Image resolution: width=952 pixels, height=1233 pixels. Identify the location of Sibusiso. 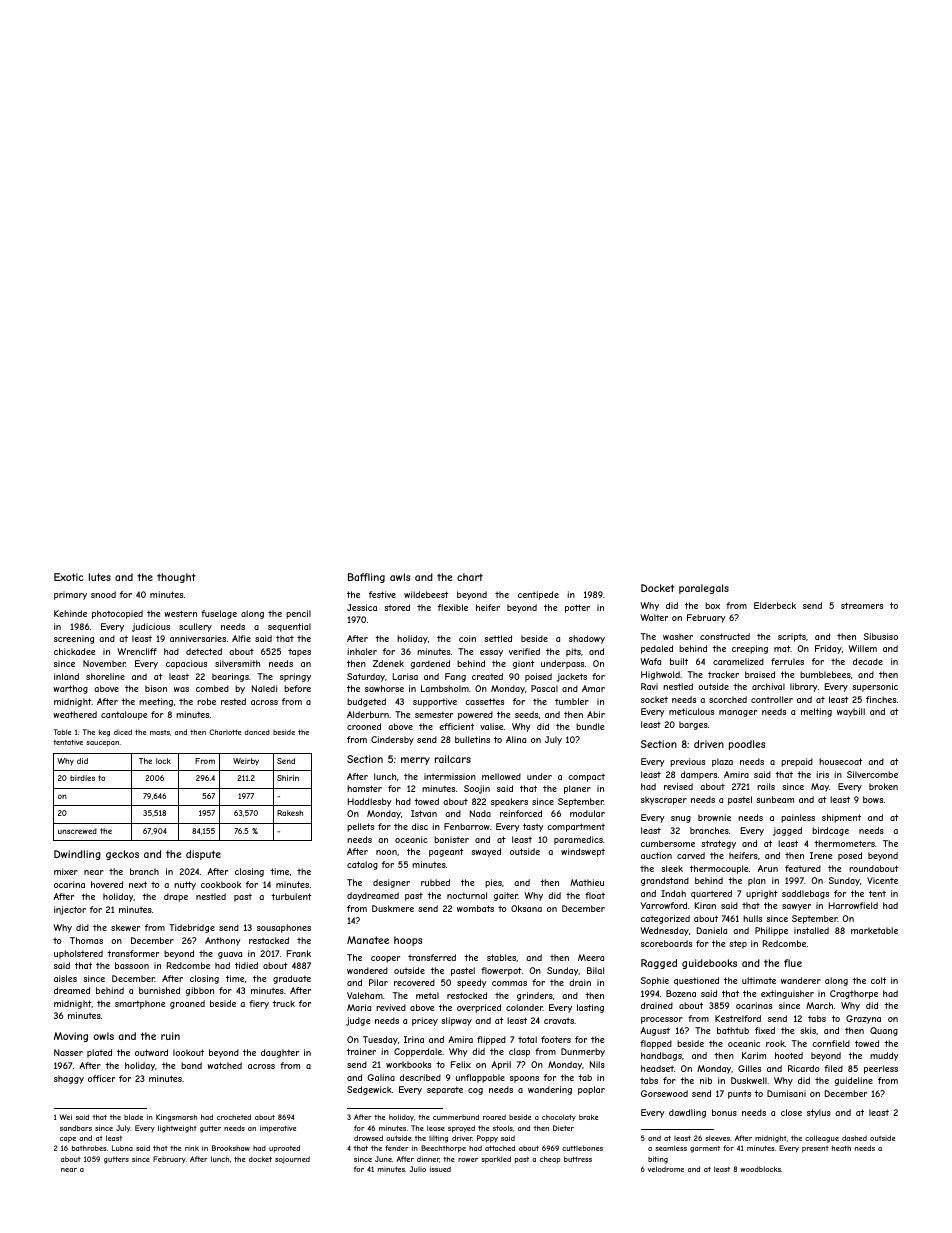
(881, 636).
